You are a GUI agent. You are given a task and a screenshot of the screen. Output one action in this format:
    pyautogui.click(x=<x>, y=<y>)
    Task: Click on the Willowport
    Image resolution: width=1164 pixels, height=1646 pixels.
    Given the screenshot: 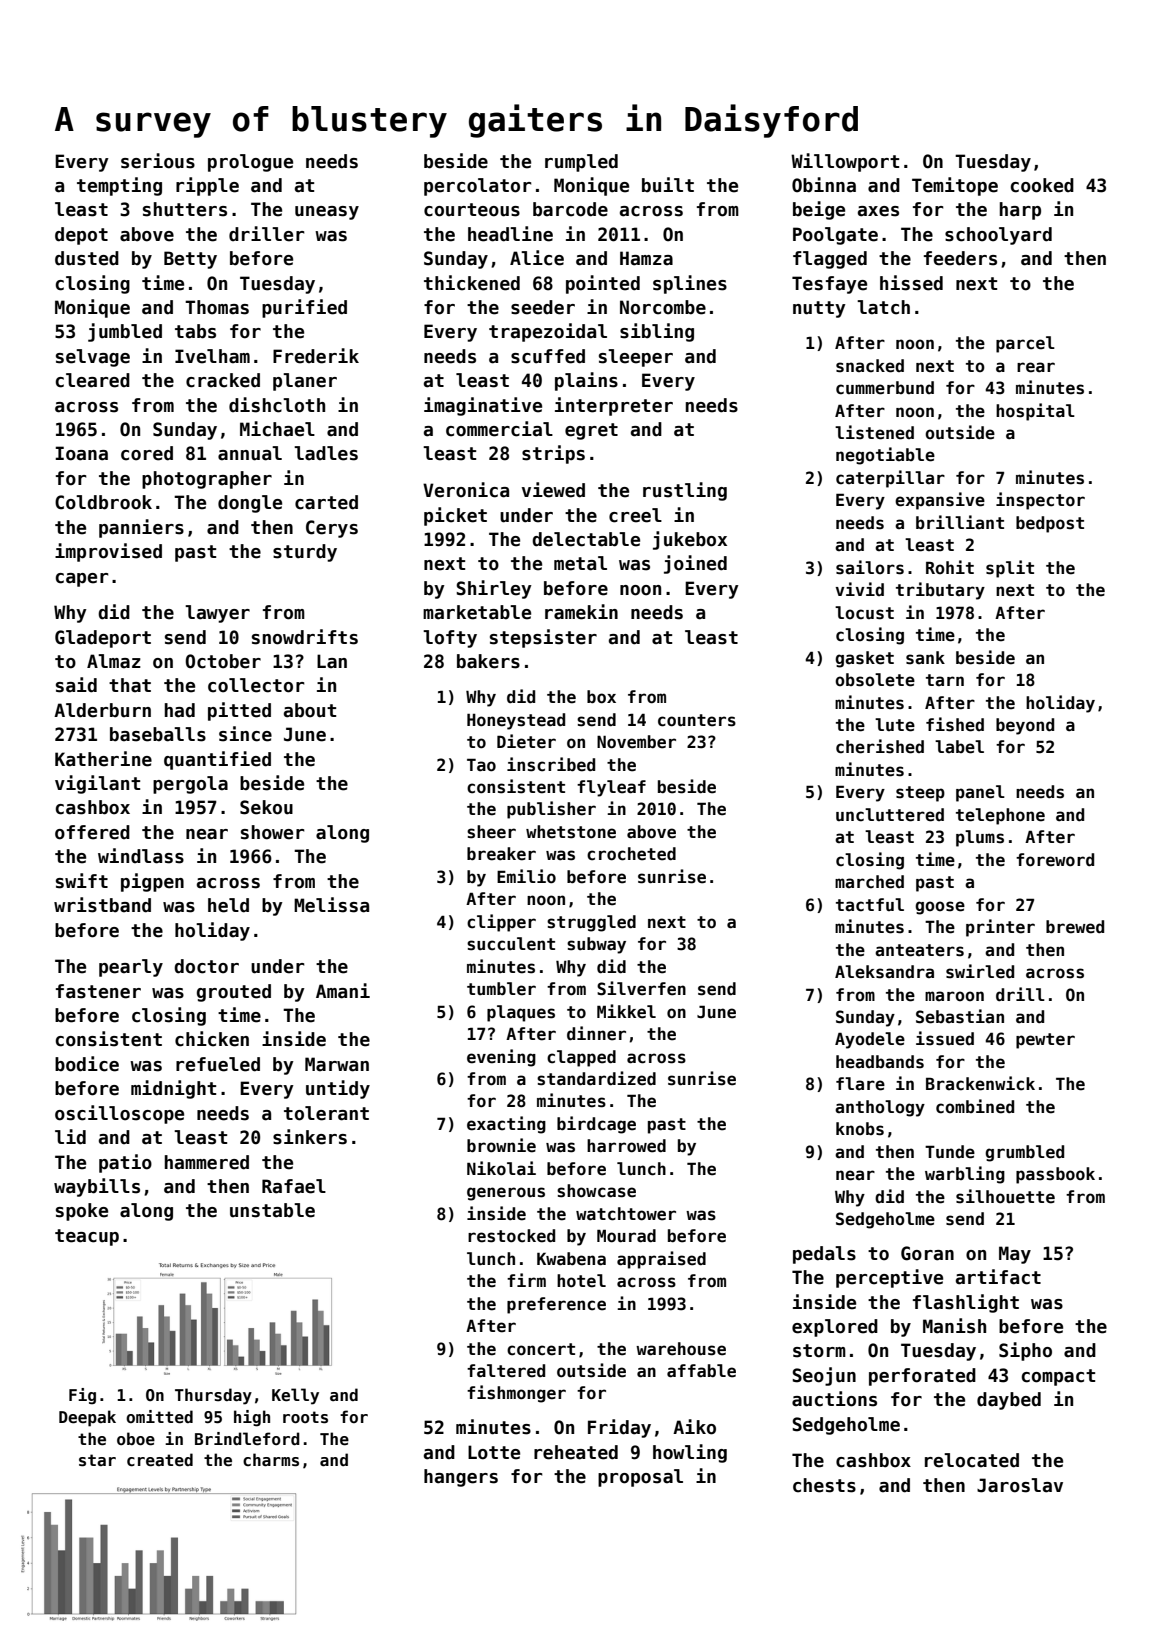 What is the action you would take?
    pyautogui.click(x=845, y=162)
